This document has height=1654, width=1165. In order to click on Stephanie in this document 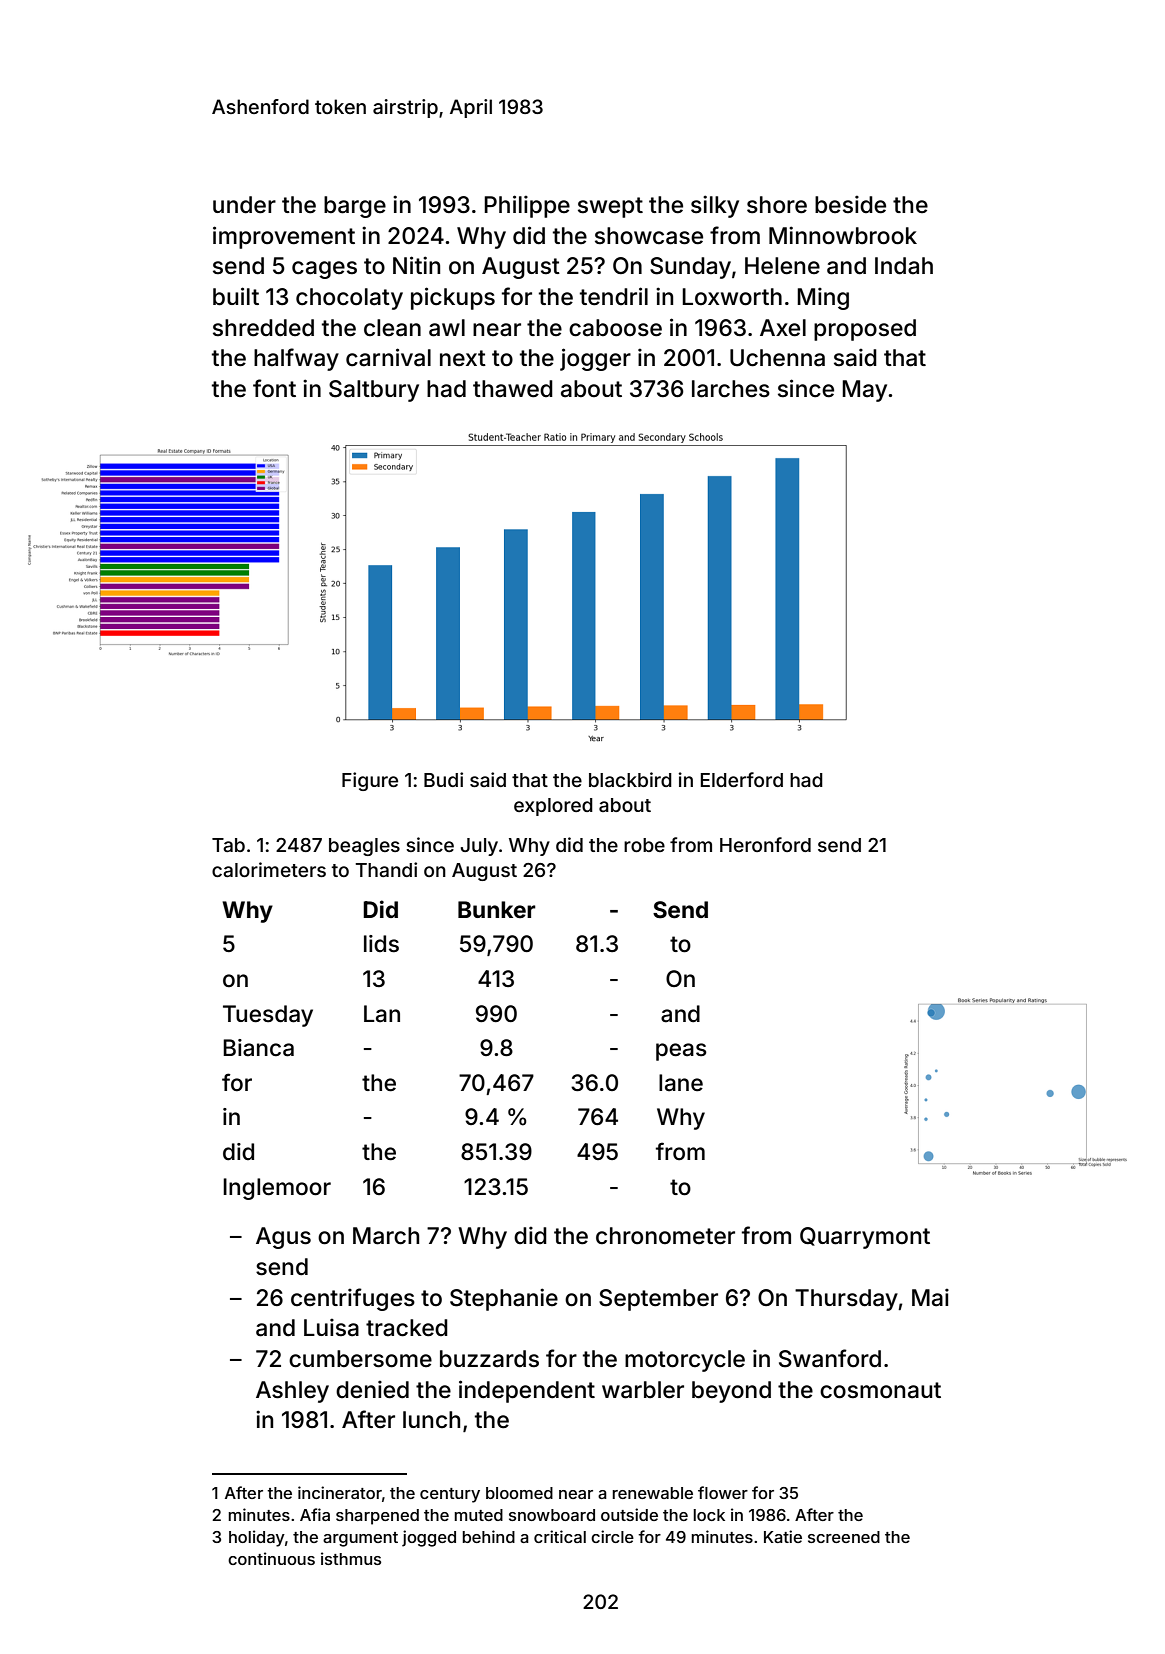, I will do `click(504, 1299)`.
